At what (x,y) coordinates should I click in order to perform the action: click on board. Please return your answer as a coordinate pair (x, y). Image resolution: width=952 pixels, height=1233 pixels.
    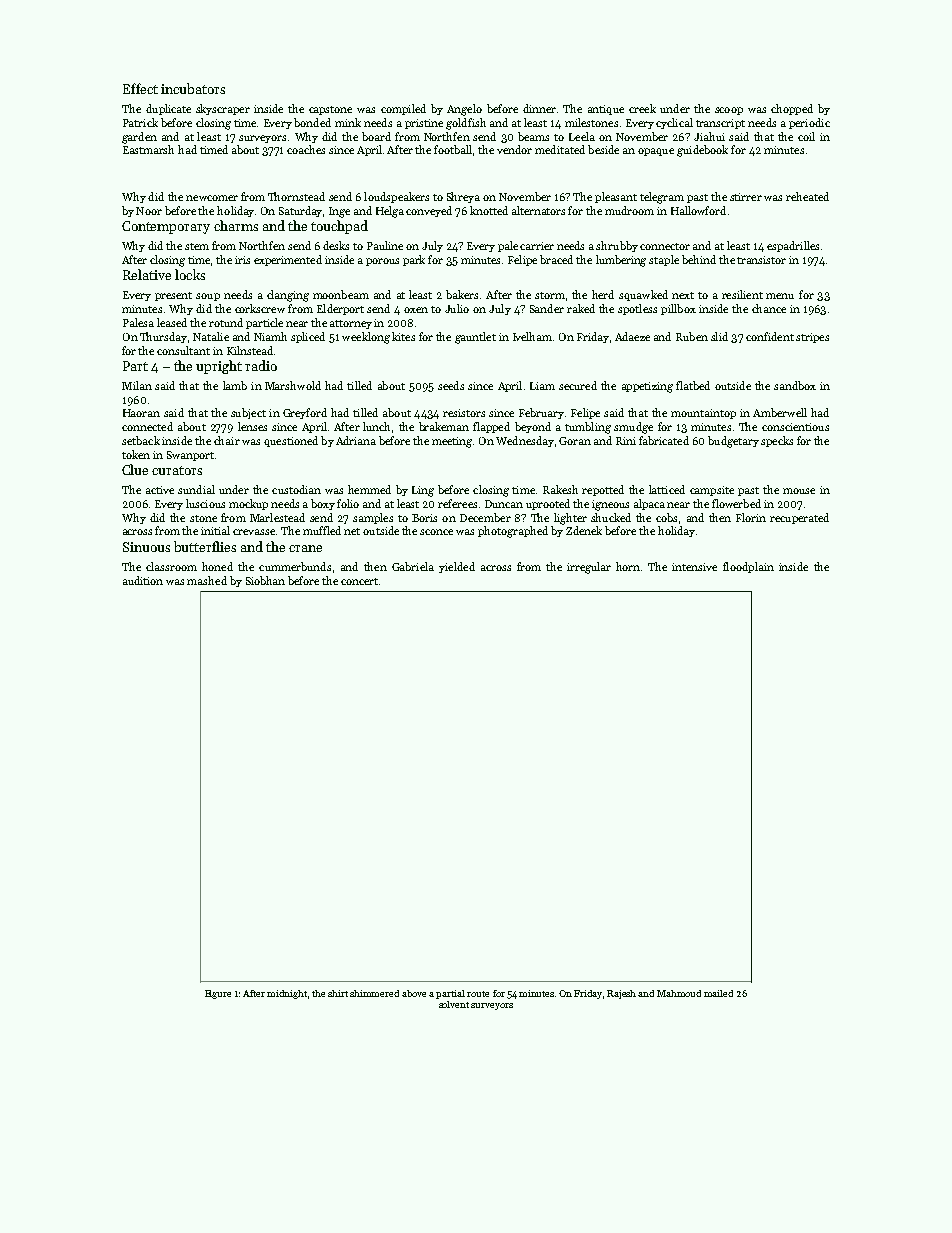
    Looking at the image, I should click on (376, 136).
